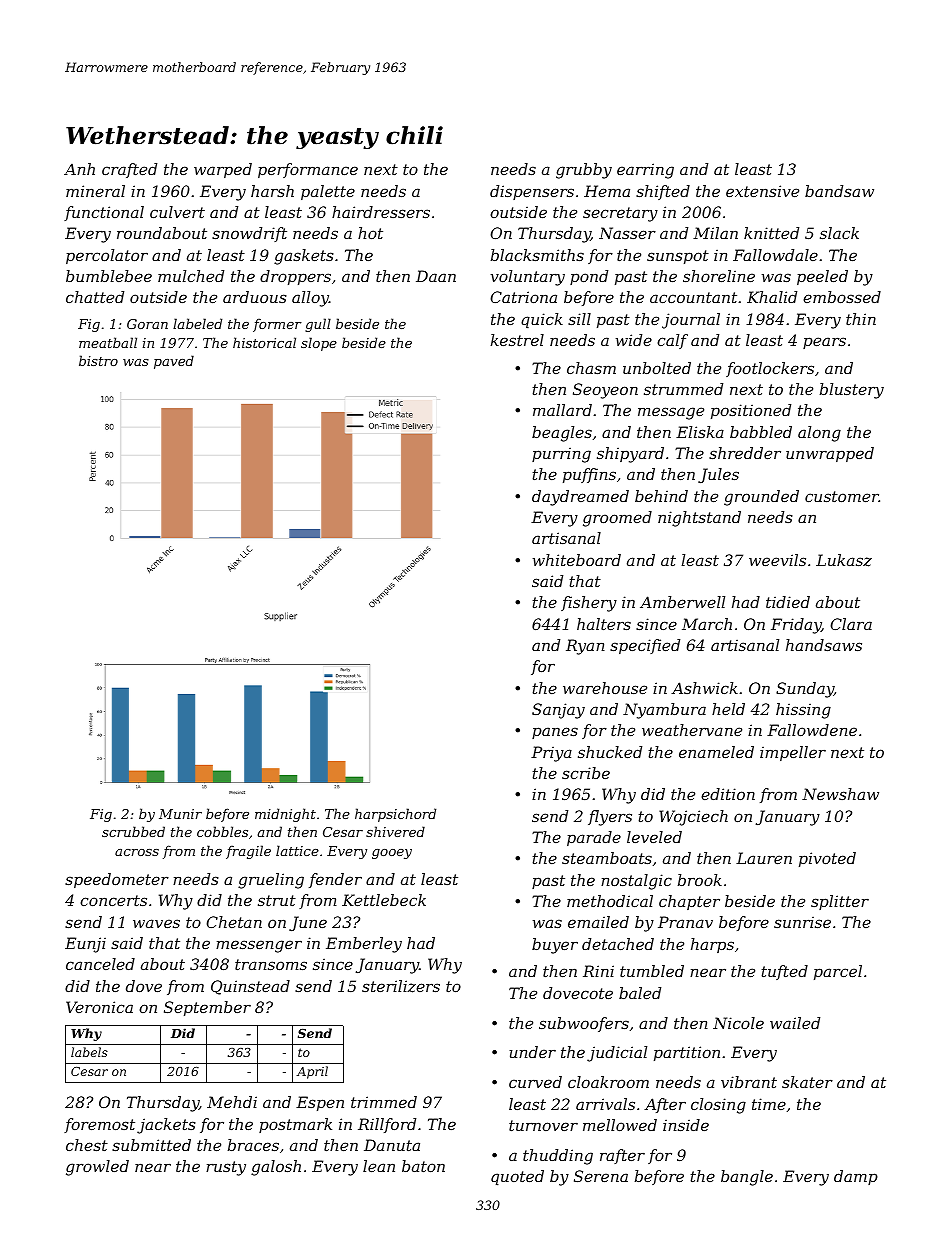  Describe the element at coordinates (87, 1145) in the screenshot. I see `chest` at that location.
